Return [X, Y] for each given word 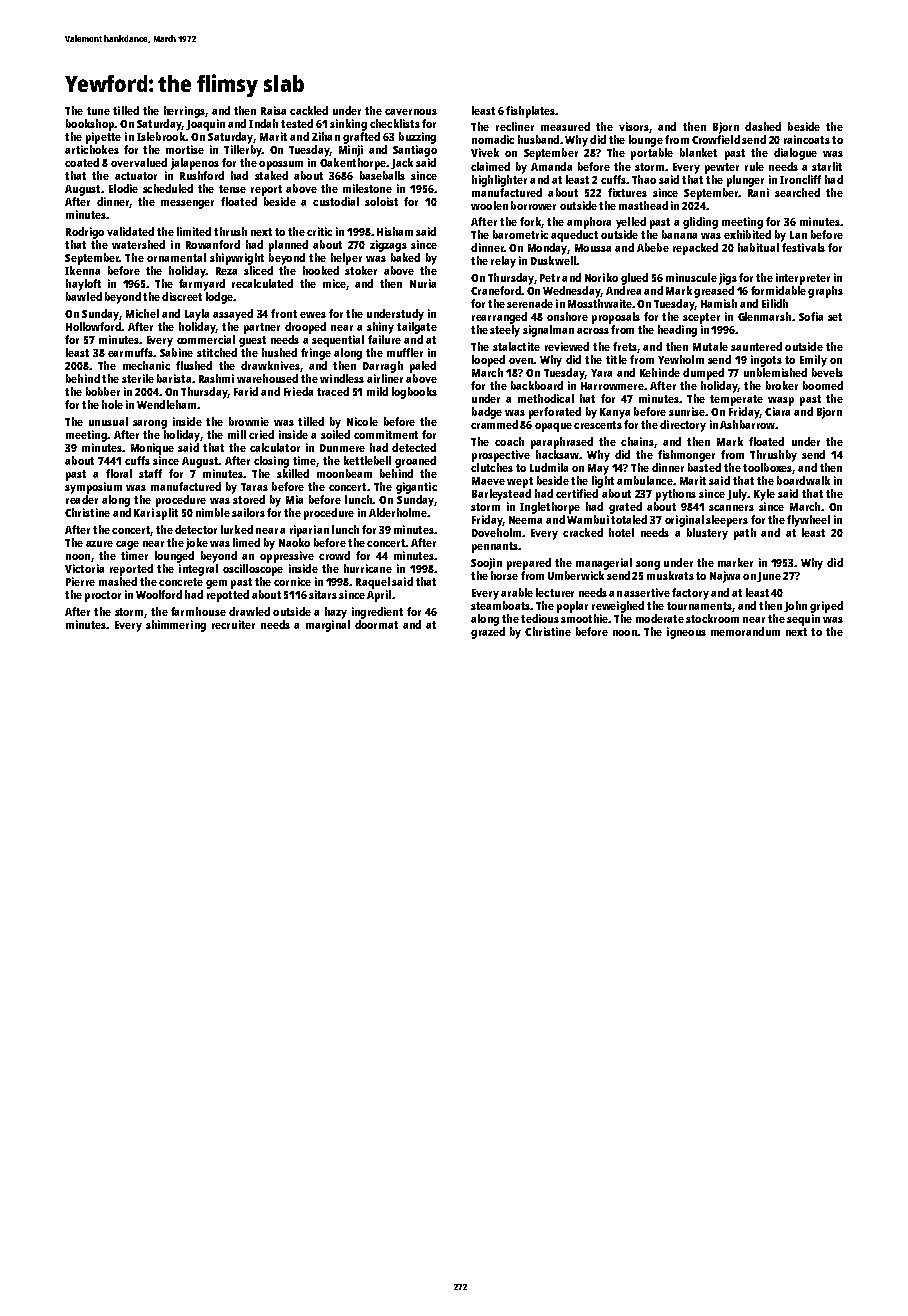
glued [634, 279]
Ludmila [549, 467]
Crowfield [716, 139]
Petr [550, 278]
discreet [182, 296]
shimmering [176, 626]
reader [82, 499]
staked [271, 175]
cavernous [411, 112]
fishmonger [686, 456]
